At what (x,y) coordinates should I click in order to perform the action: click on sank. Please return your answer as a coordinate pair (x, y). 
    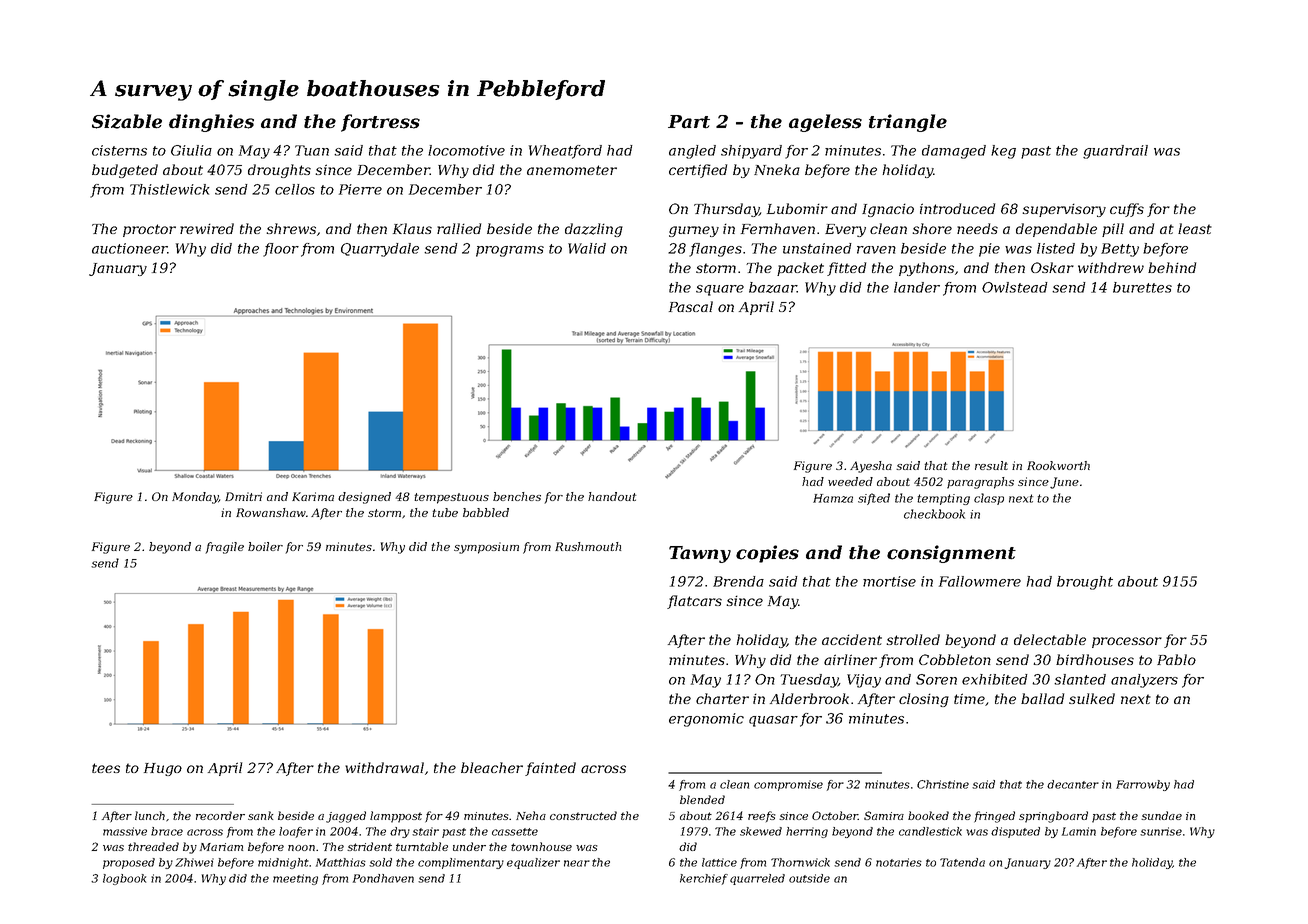
    Looking at the image, I should click on (260, 815).
